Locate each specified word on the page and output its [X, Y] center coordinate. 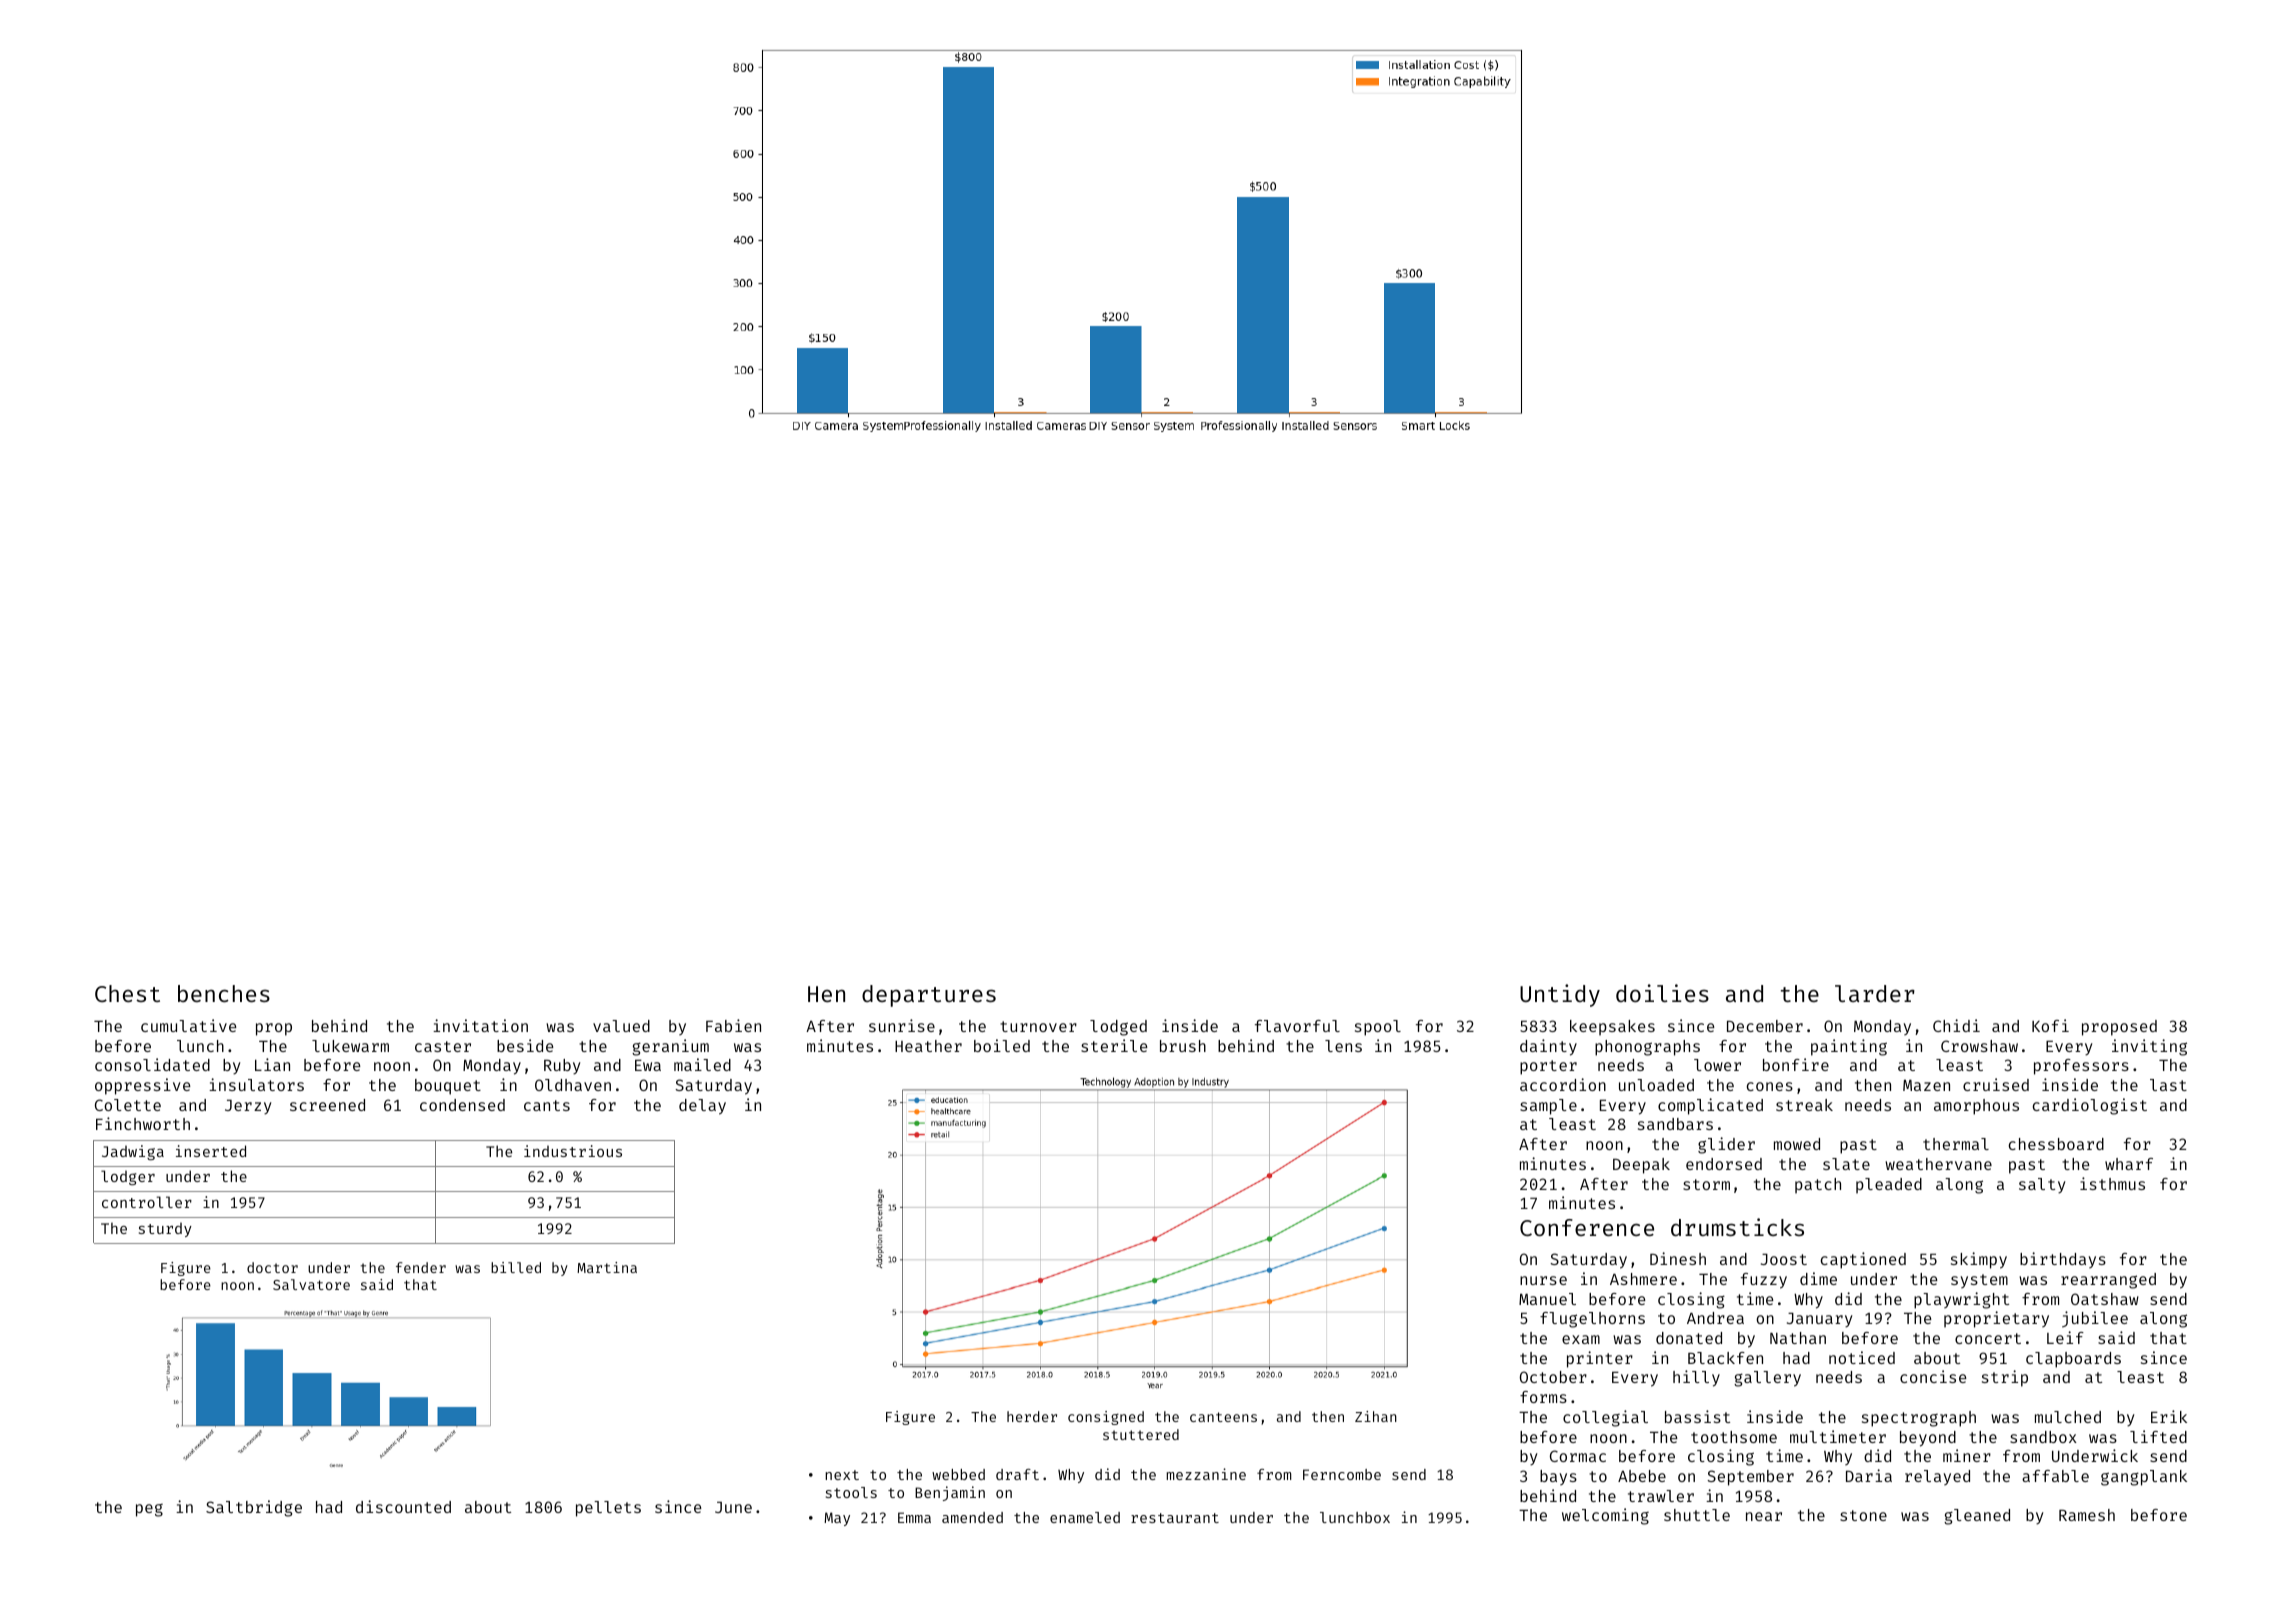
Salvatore [311, 1284]
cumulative [189, 1025]
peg [149, 1510]
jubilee [2095, 1319]
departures [929, 996]
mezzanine [1206, 1474]
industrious [573, 1151]
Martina [607, 1267]
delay [702, 1107]
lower [1717, 1065]
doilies [1662, 993]
